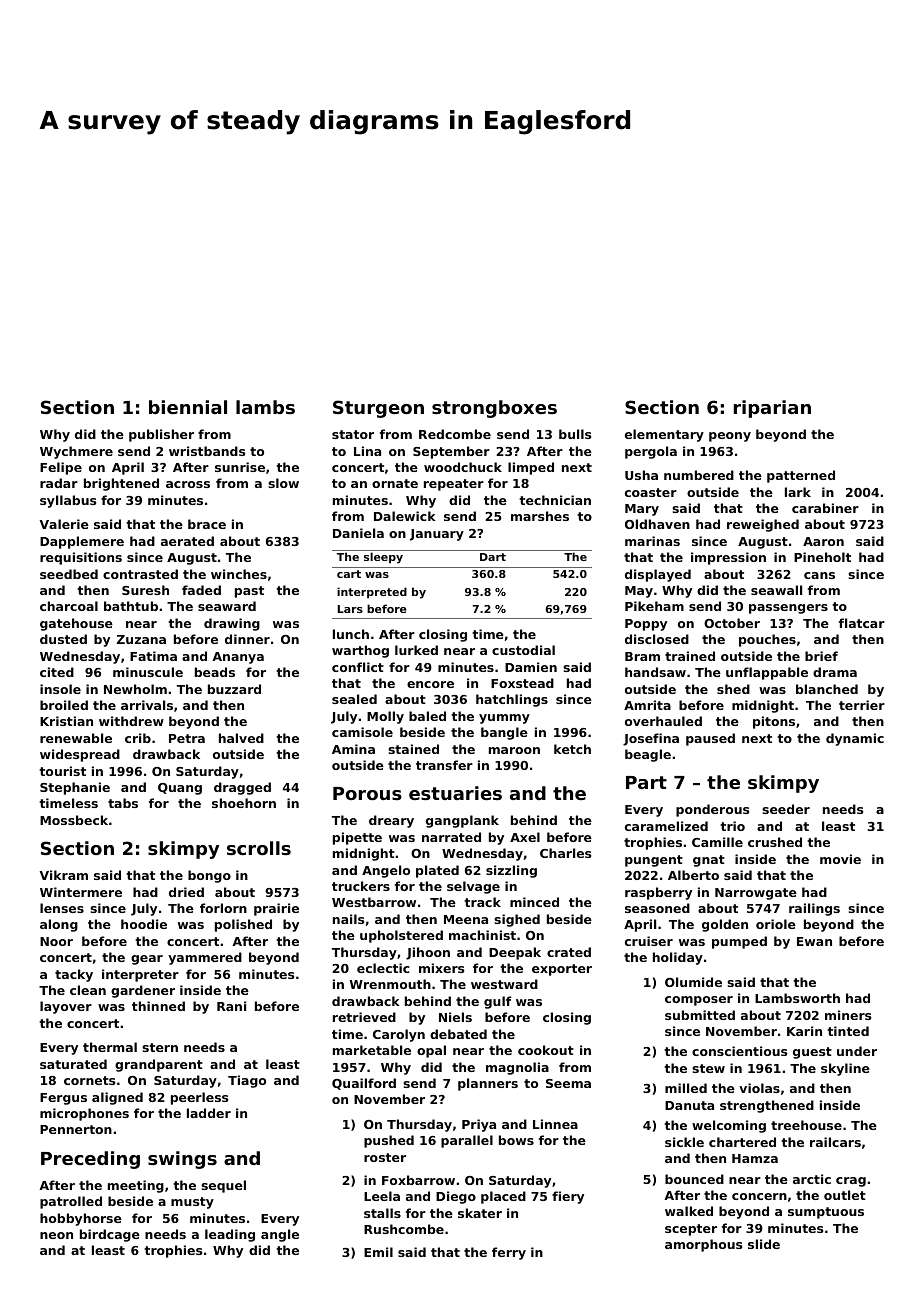  Describe the element at coordinates (56, 1235) in the image. I see `neon` at that location.
